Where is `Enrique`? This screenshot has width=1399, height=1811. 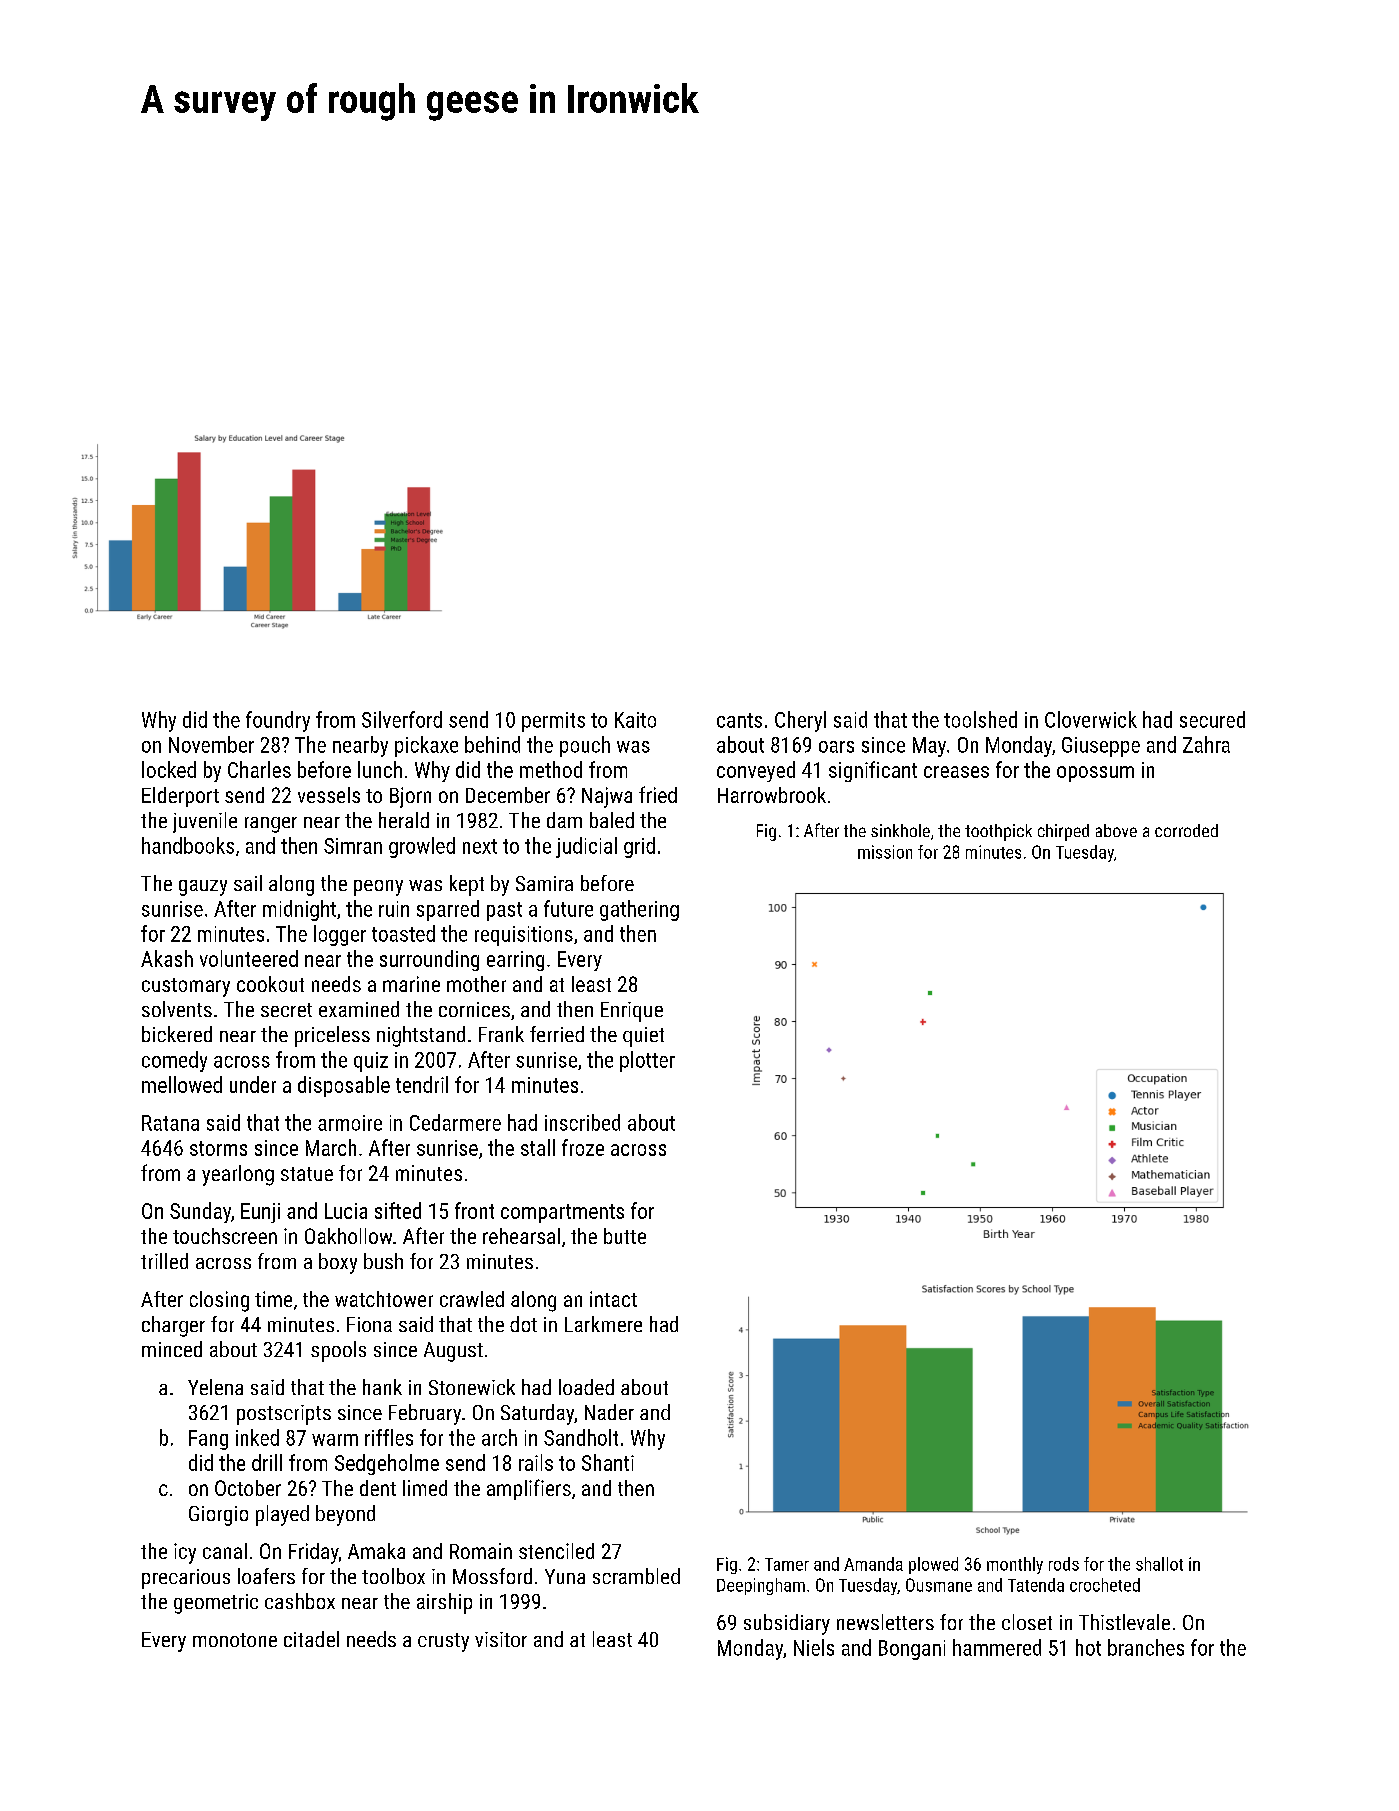 Enrique is located at coordinates (632, 1012).
